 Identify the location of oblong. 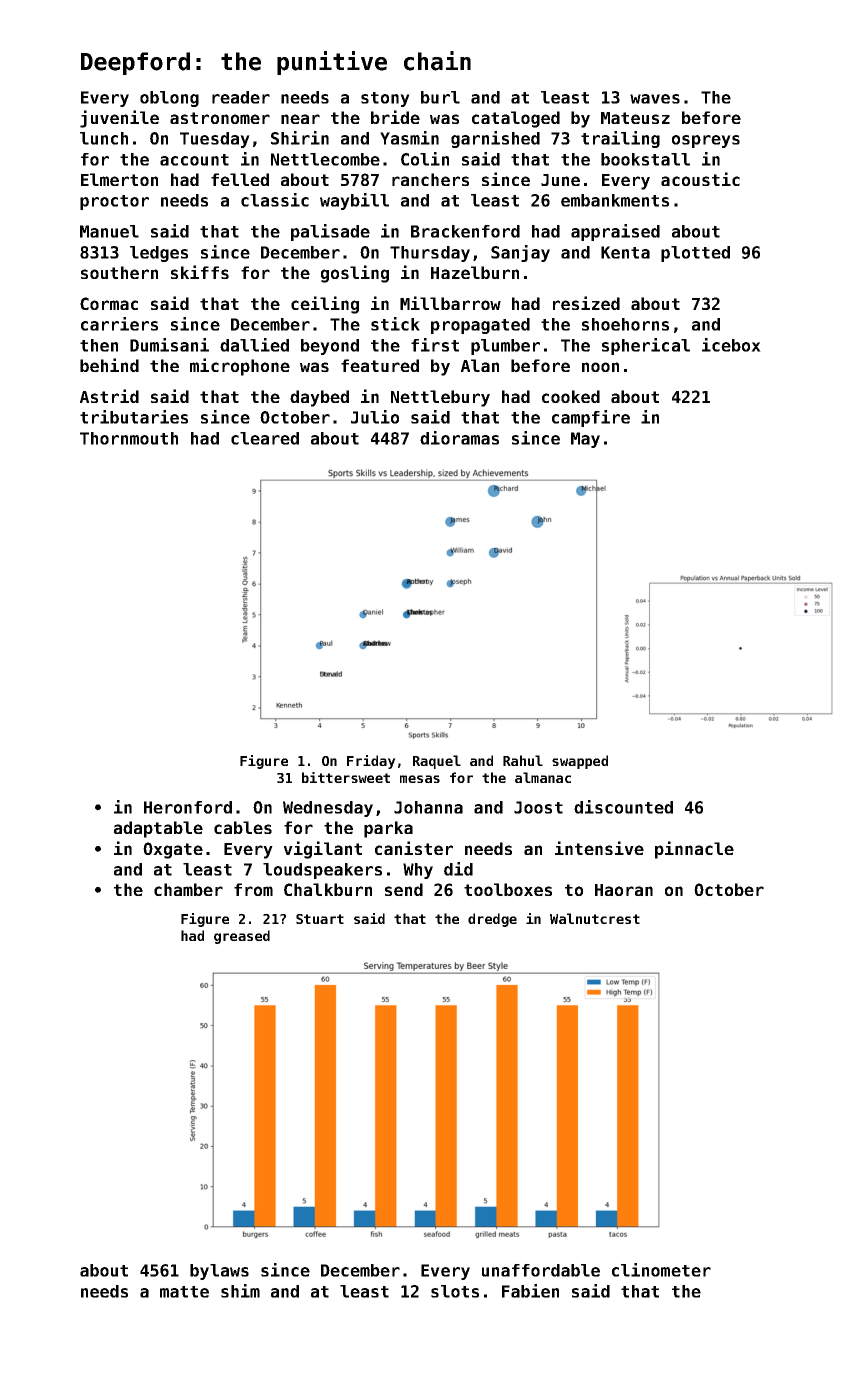
(169, 99).
